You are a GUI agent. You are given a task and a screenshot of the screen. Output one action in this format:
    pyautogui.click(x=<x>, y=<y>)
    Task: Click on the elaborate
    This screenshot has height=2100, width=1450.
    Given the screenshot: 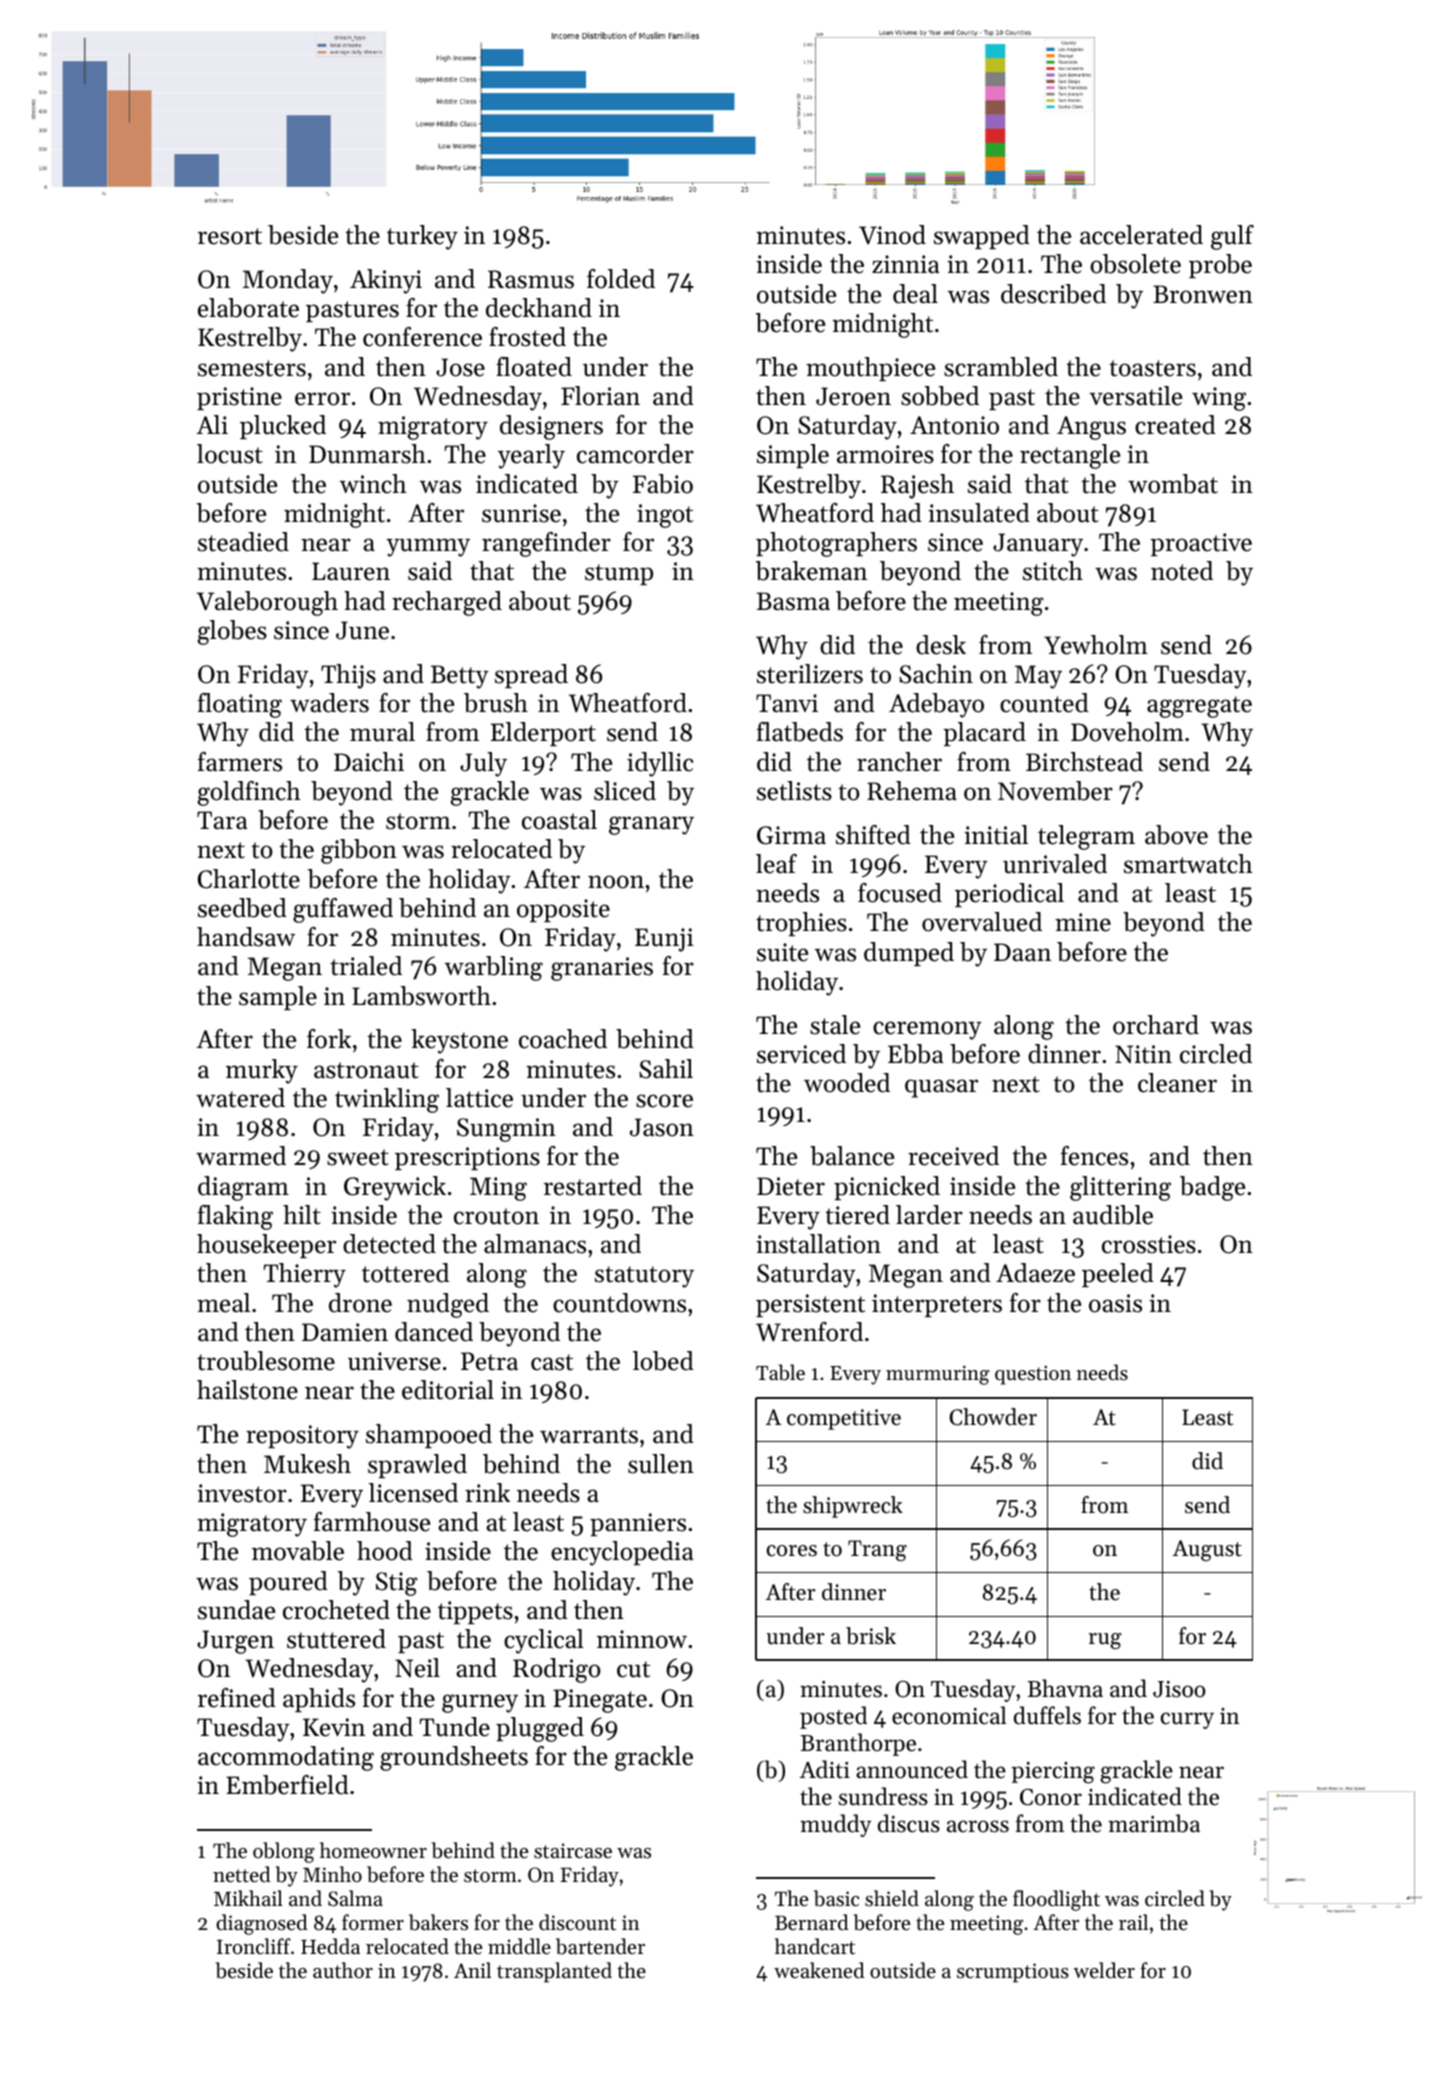 What is the action you would take?
    pyautogui.click(x=248, y=308)
